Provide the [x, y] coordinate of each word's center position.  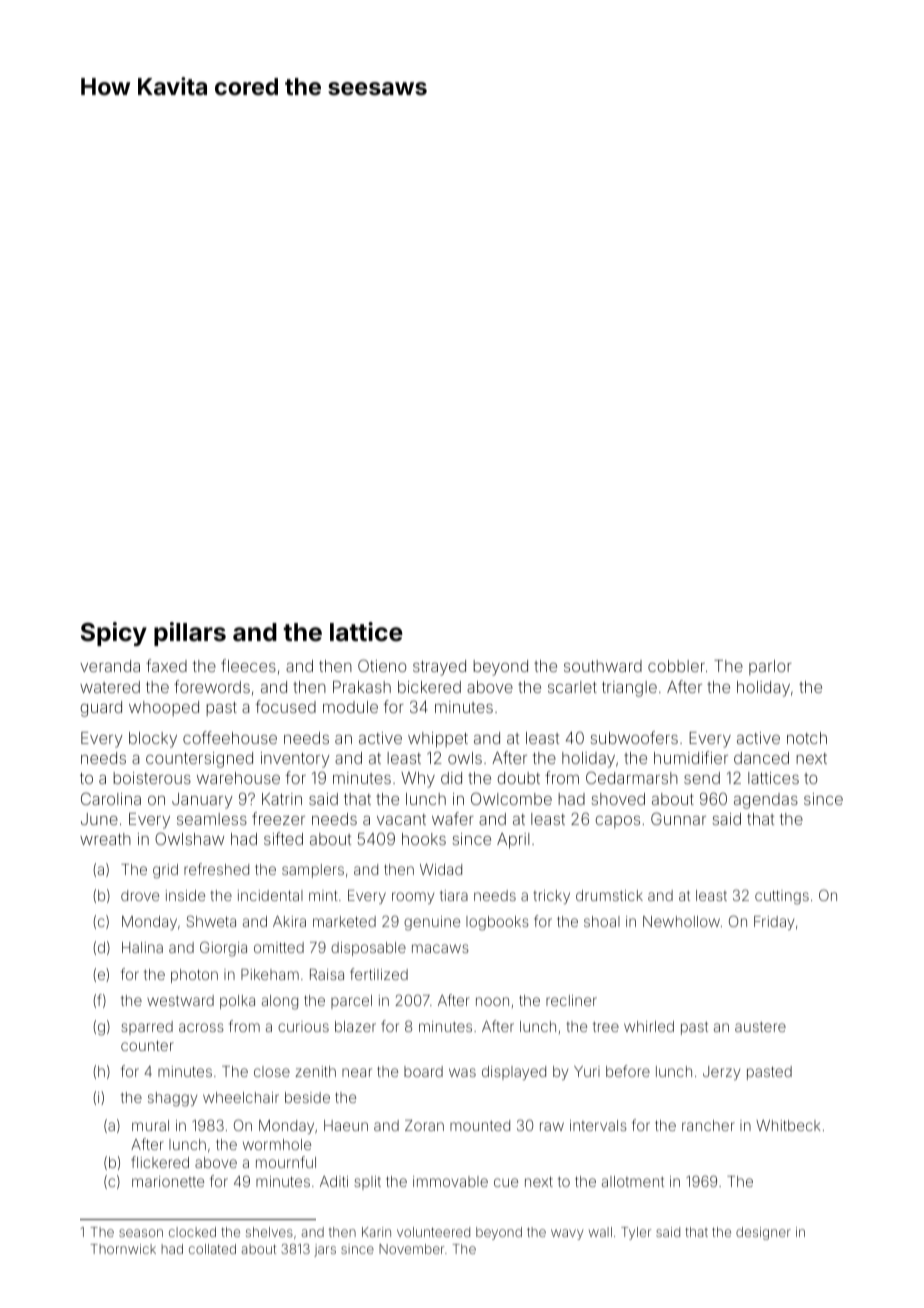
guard [101, 709]
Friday [774, 923]
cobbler [676, 666]
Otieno [382, 665]
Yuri [587, 1071]
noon [492, 1001]
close [272, 1071]
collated [212, 1249]
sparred [147, 1028]
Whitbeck [788, 1125]
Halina [142, 947]
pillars [190, 634]
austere [760, 1027]
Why [418, 780]
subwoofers [634, 737]
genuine [432, 923]
